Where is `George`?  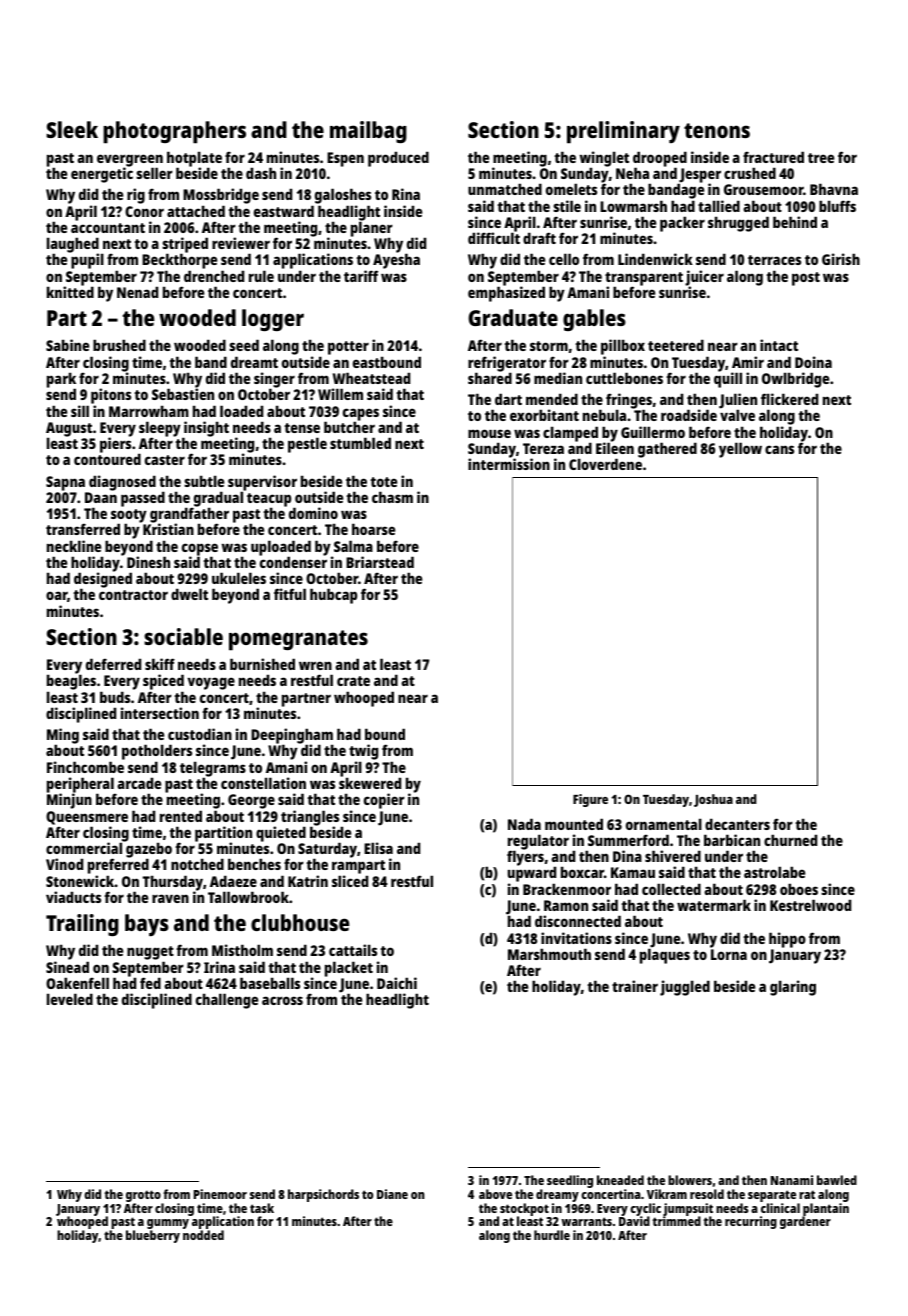 George is located at coordinates (251, 801).
